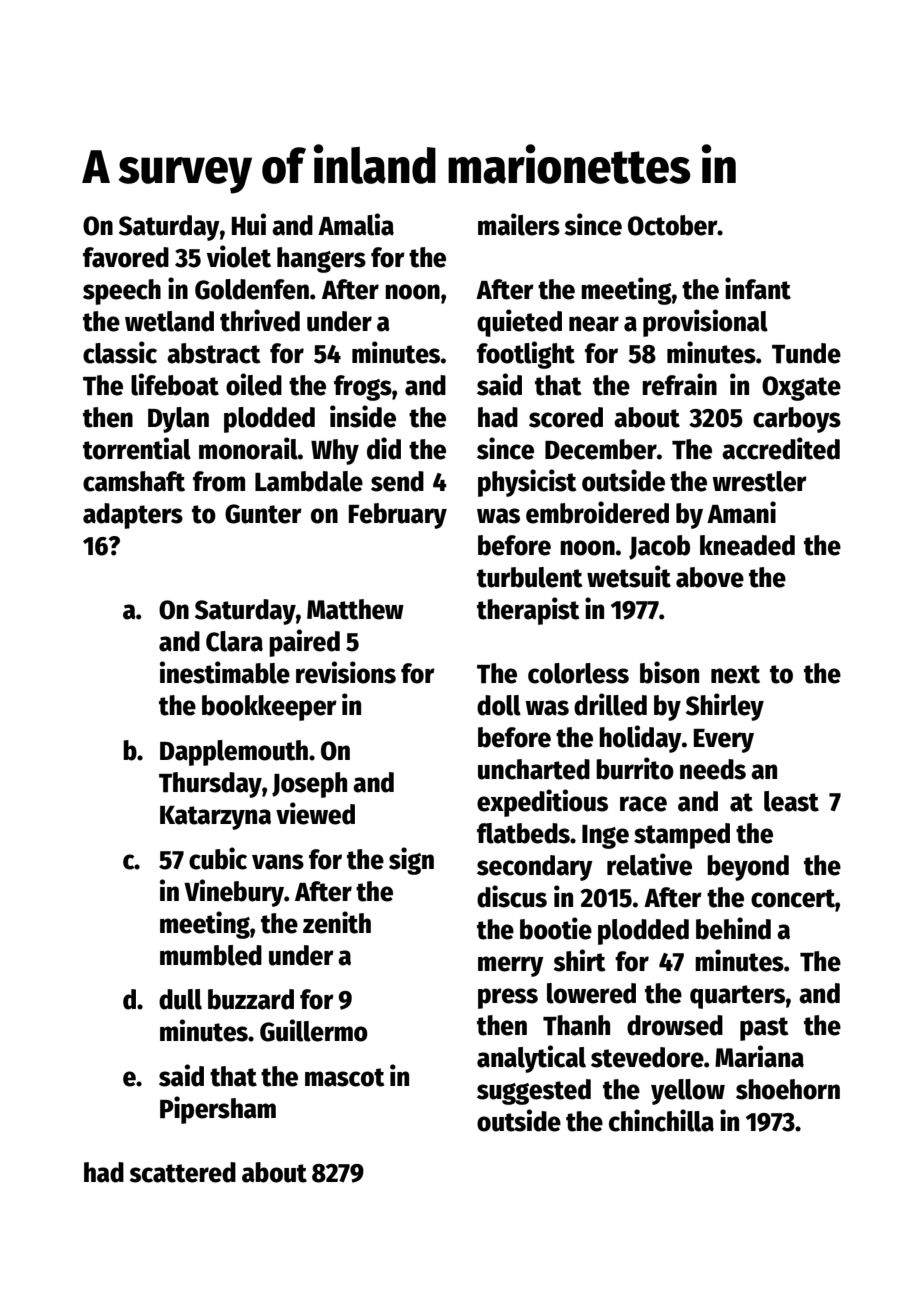 Image resolution: width=924 pixels, height=1311 pixels. I want to click on past, so click(764, 1029).
